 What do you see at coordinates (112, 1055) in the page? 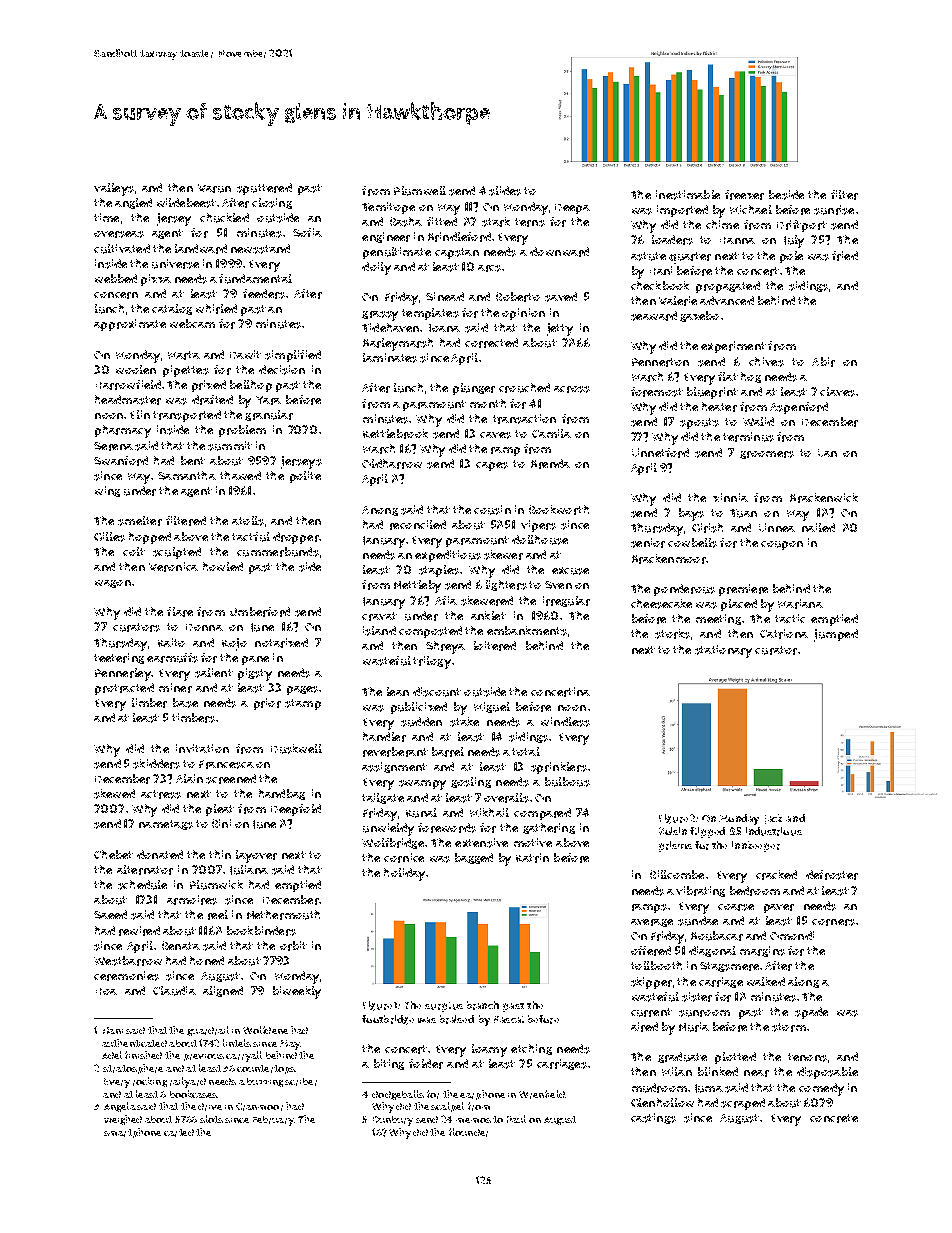
I see `Adel` at bounding box center [112, 1055].
